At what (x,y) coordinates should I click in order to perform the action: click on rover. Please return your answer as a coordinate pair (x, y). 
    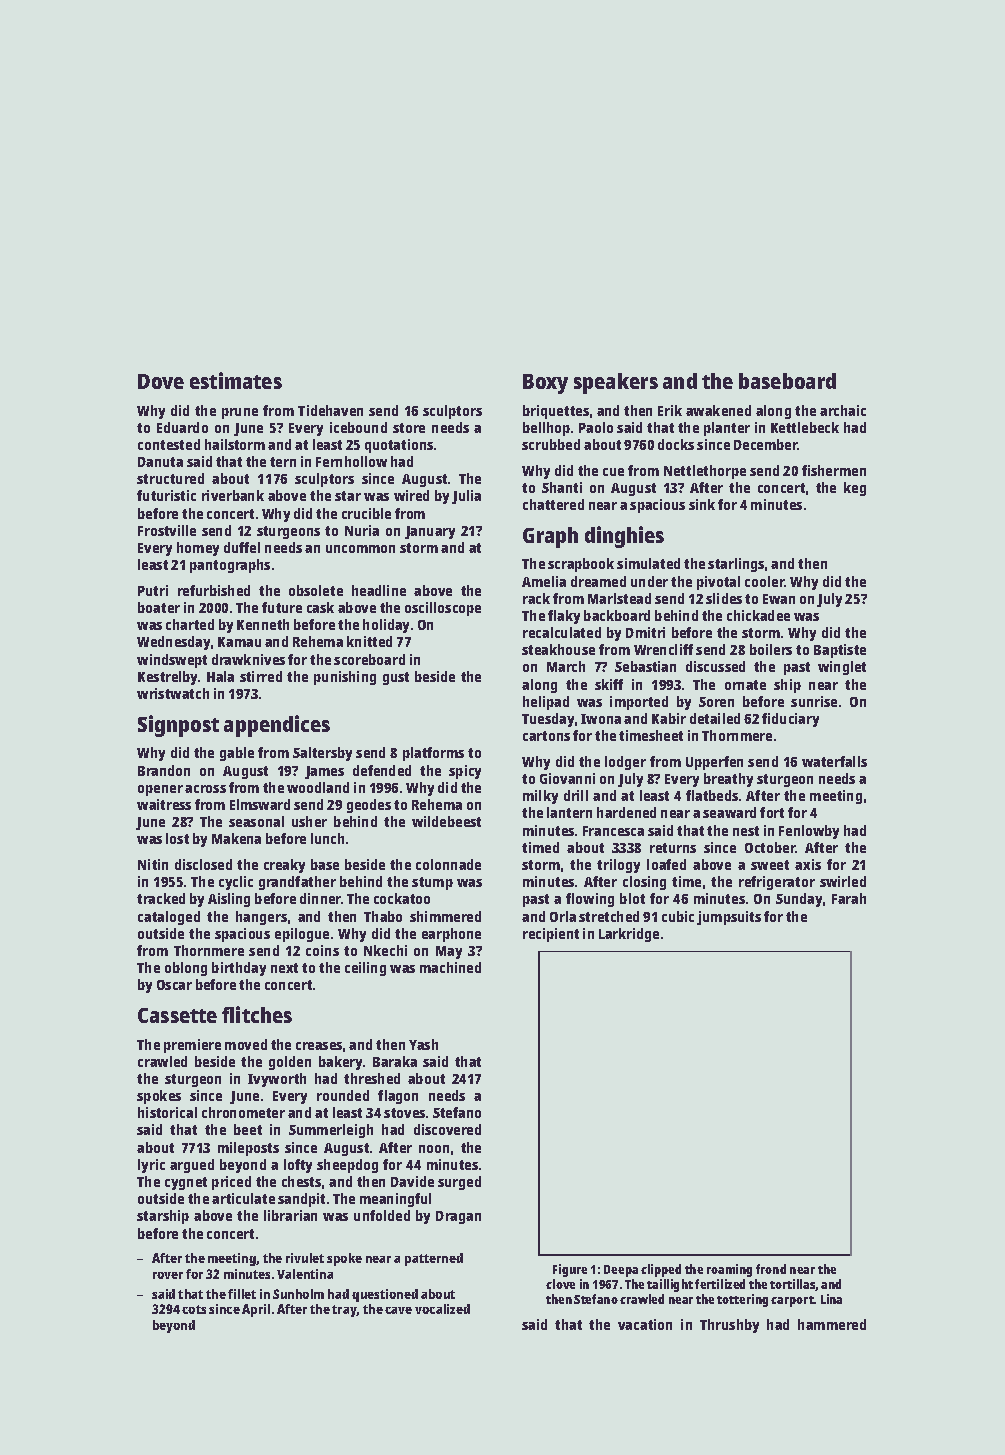
    Looking at the image, I should click on (168, 1275).
